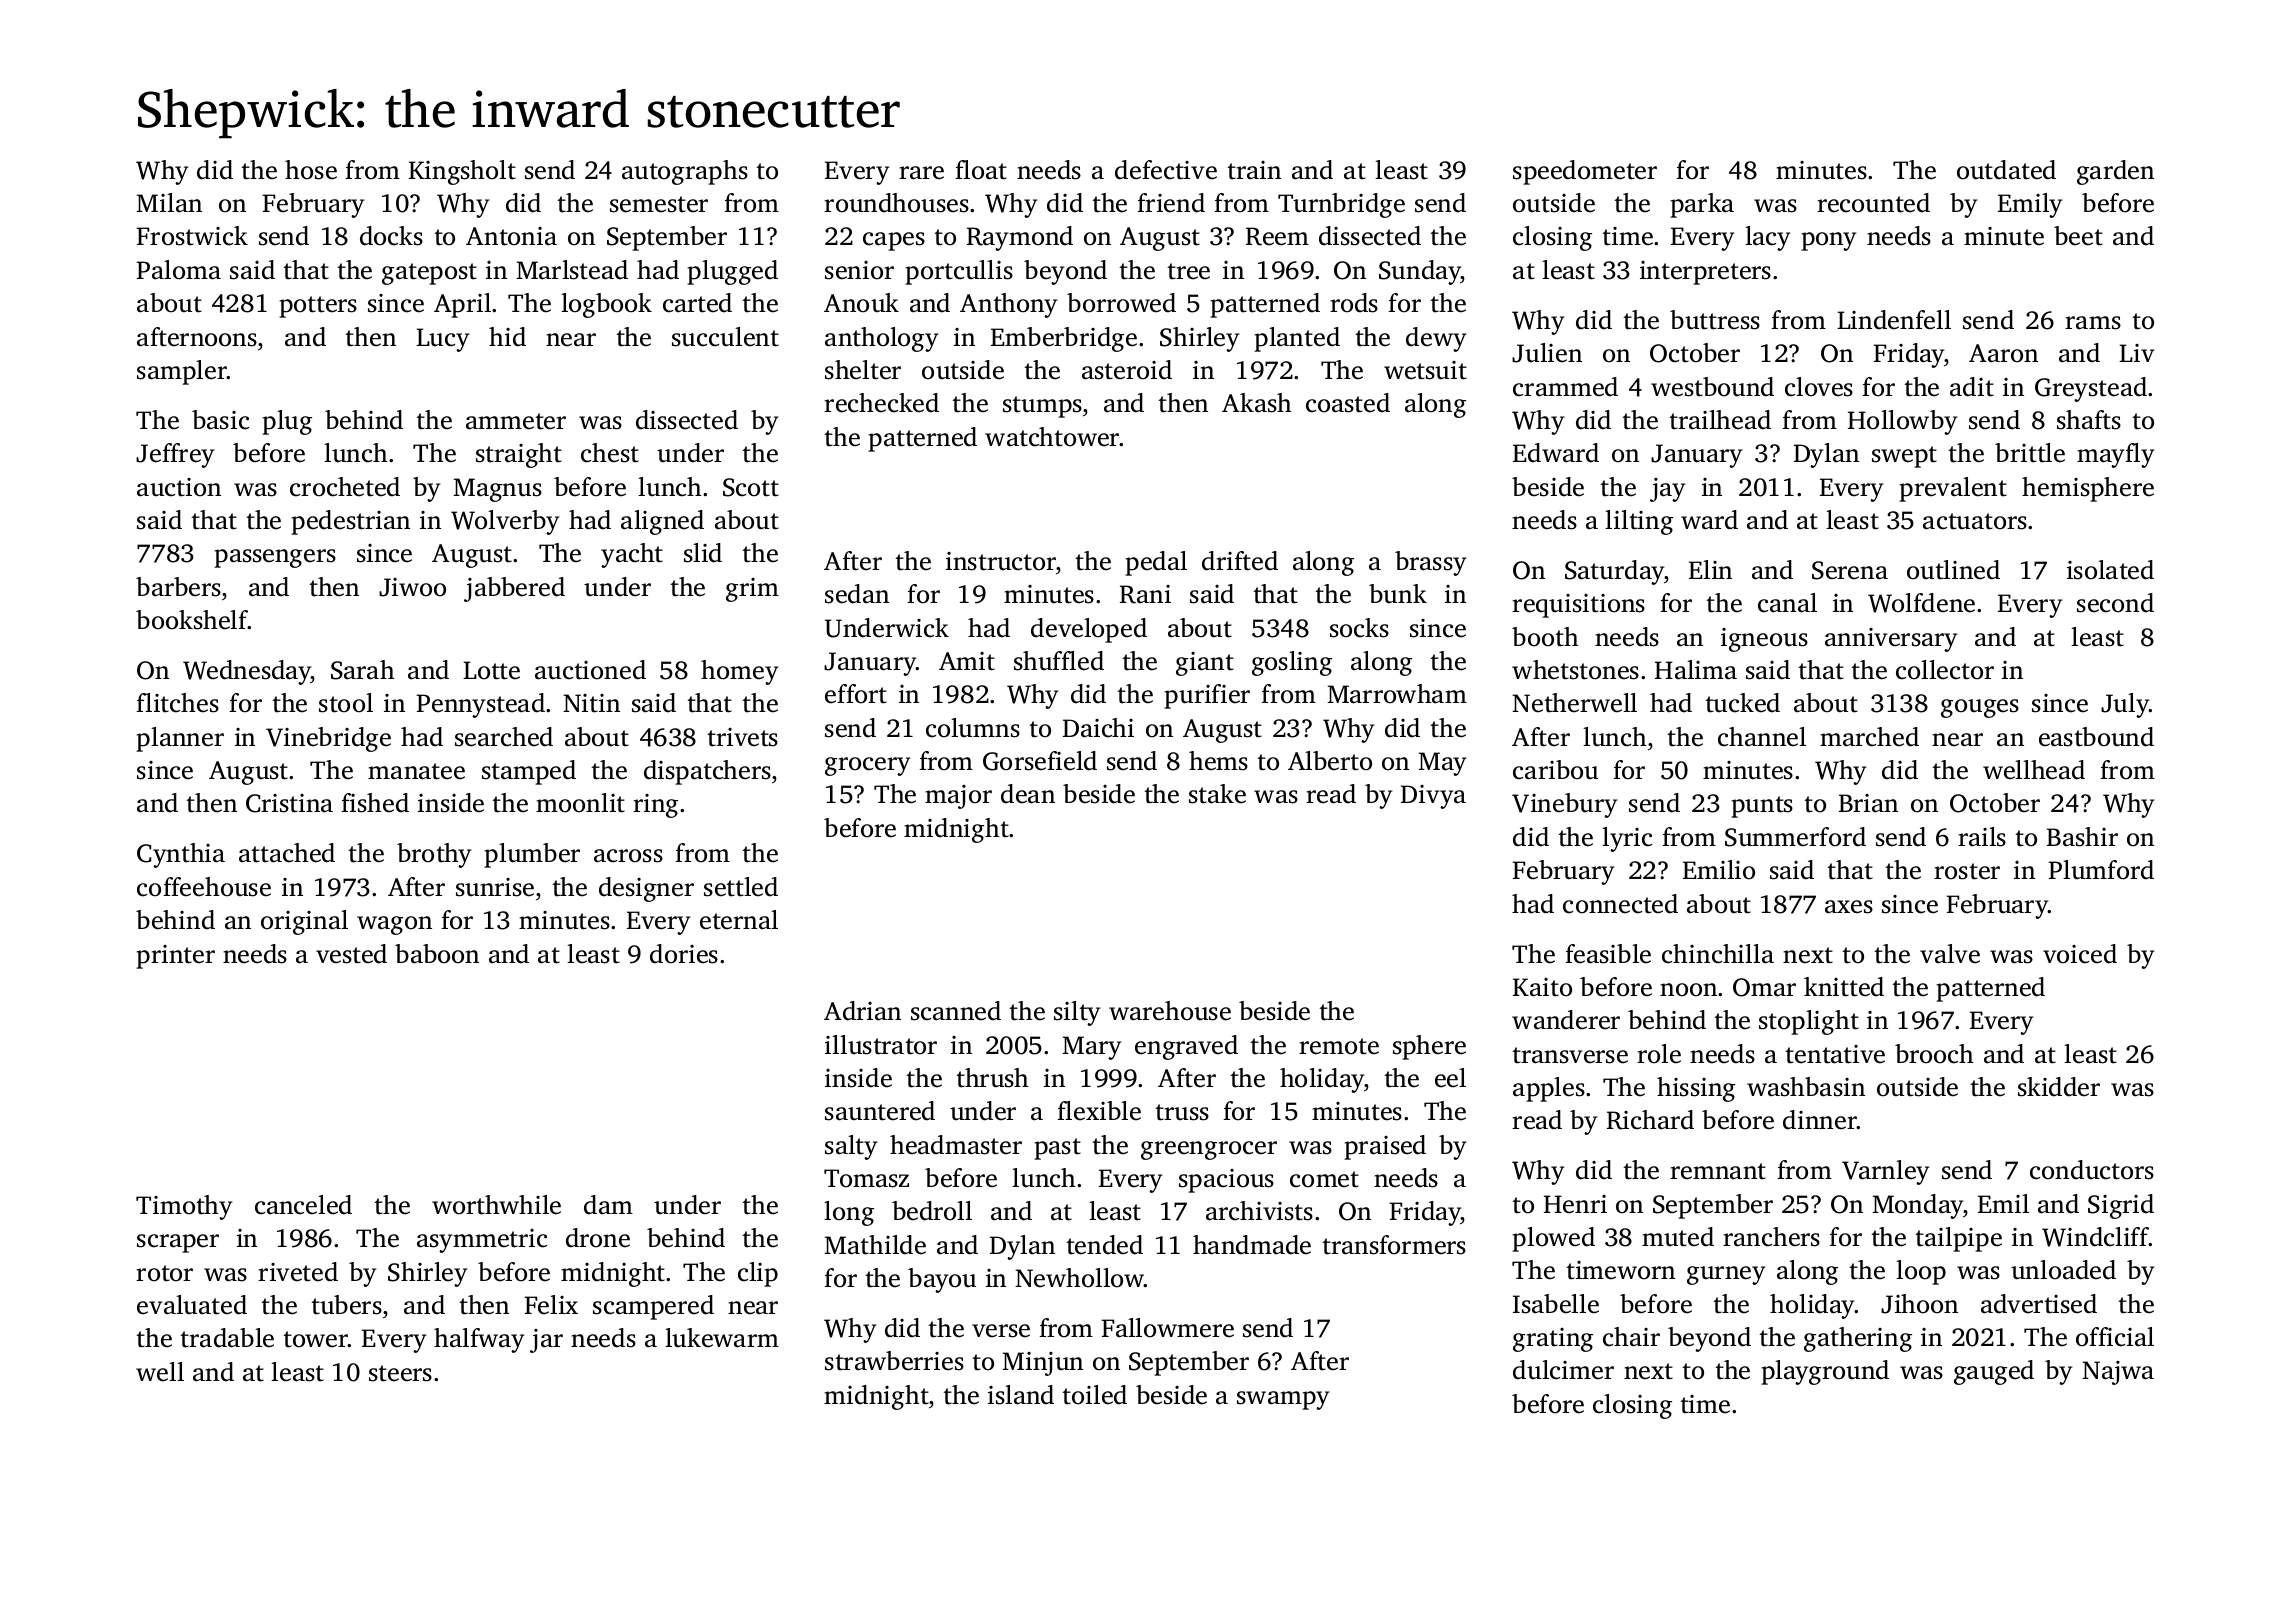 The width and height of the page is (2292, 1620). Describe the element at coordinates (529, 772) in the page. I see `stamped` at that location.
